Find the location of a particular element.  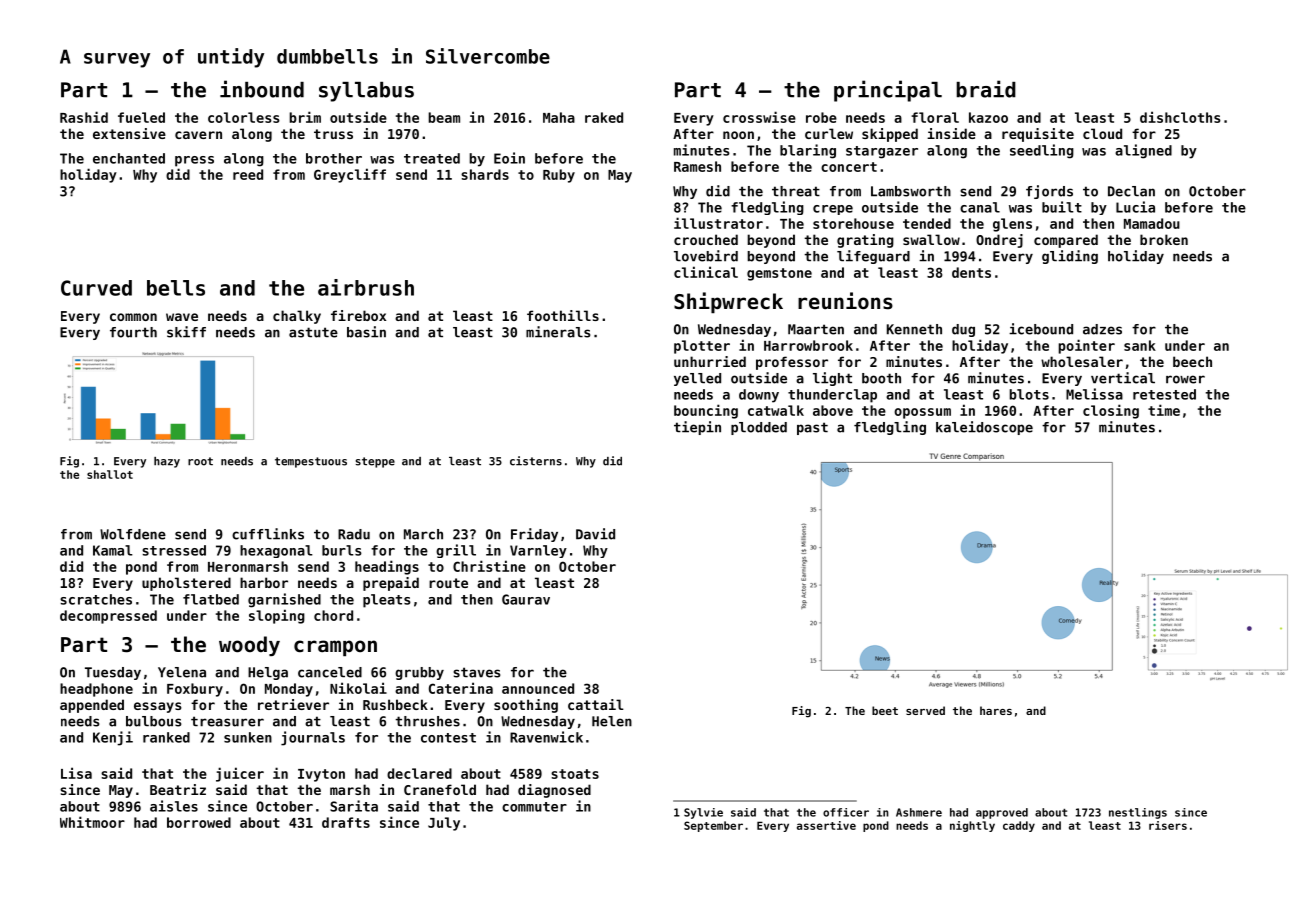

dishcloths is located at coordinates (1180, 117).
